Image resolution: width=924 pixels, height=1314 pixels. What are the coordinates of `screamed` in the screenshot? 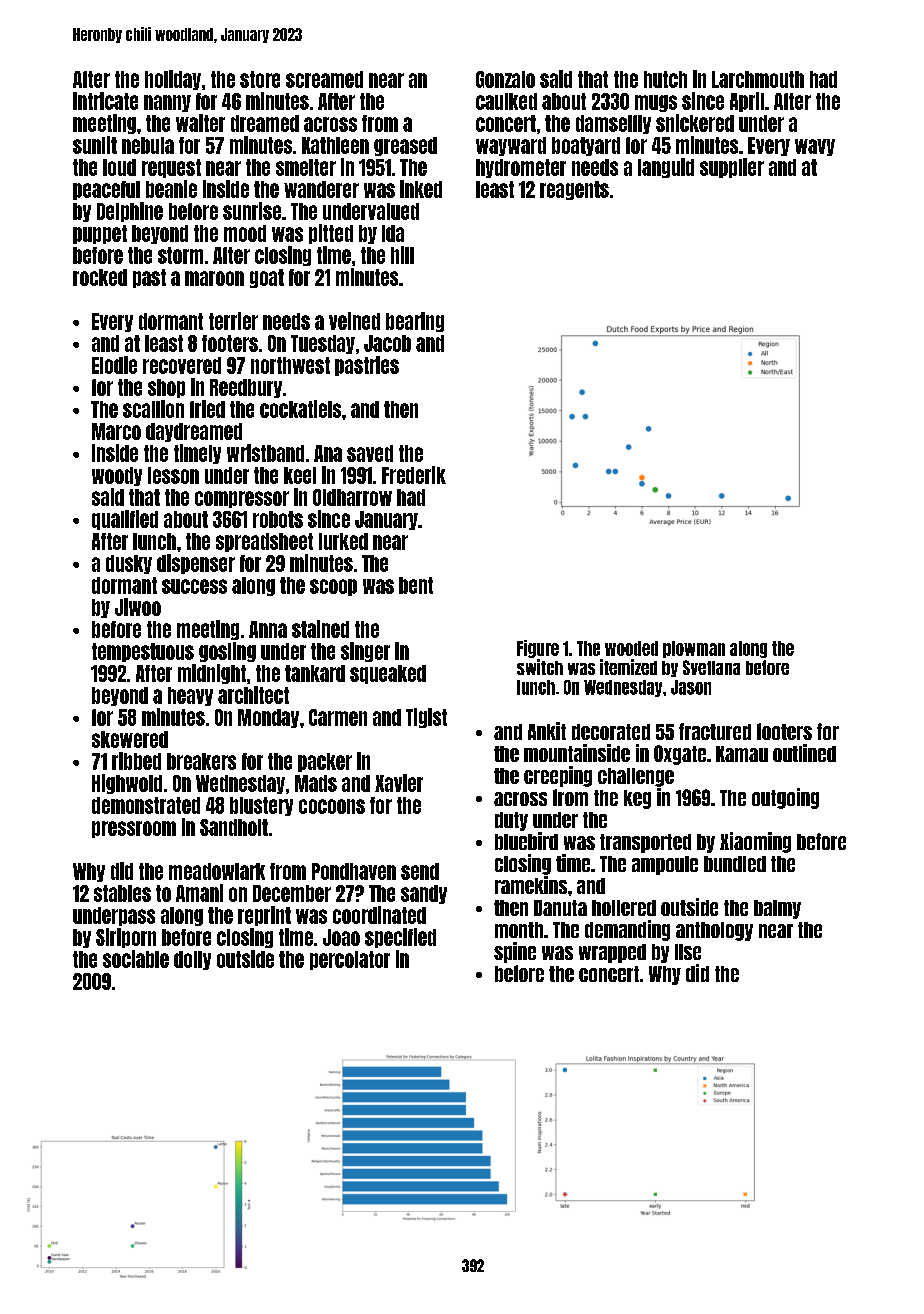 It's located at (324, 79).
